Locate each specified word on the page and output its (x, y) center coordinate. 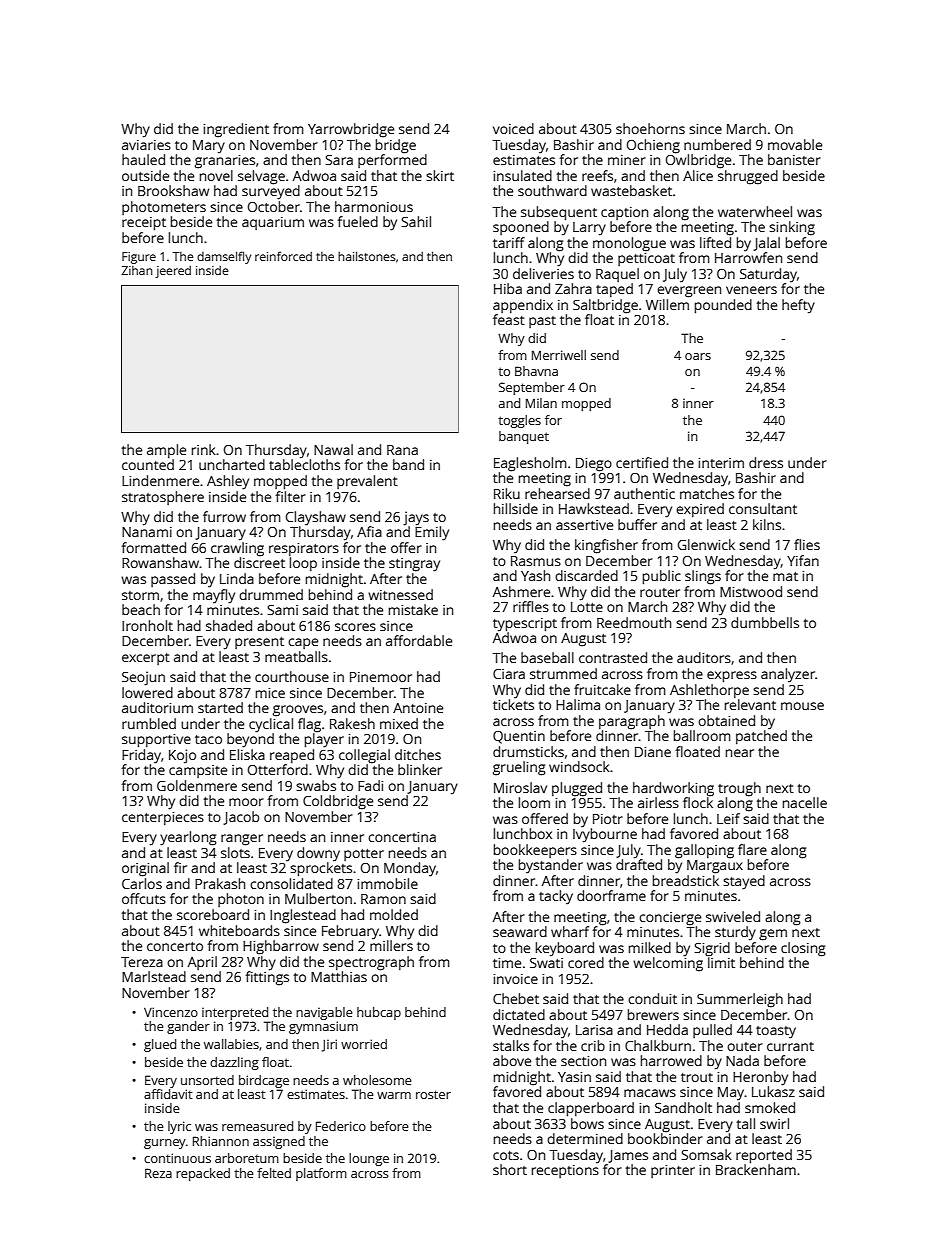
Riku (507, 493)
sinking (792, 228)
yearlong (188, 838)
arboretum (247, 1158)
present (259, 643)
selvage (261, 177)
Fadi (370, 785)
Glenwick (706, 544)
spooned (521, 228)
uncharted (232, 464)
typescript (525, 625)
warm (394, 1095)
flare (752, 849)
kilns (767, 524)
